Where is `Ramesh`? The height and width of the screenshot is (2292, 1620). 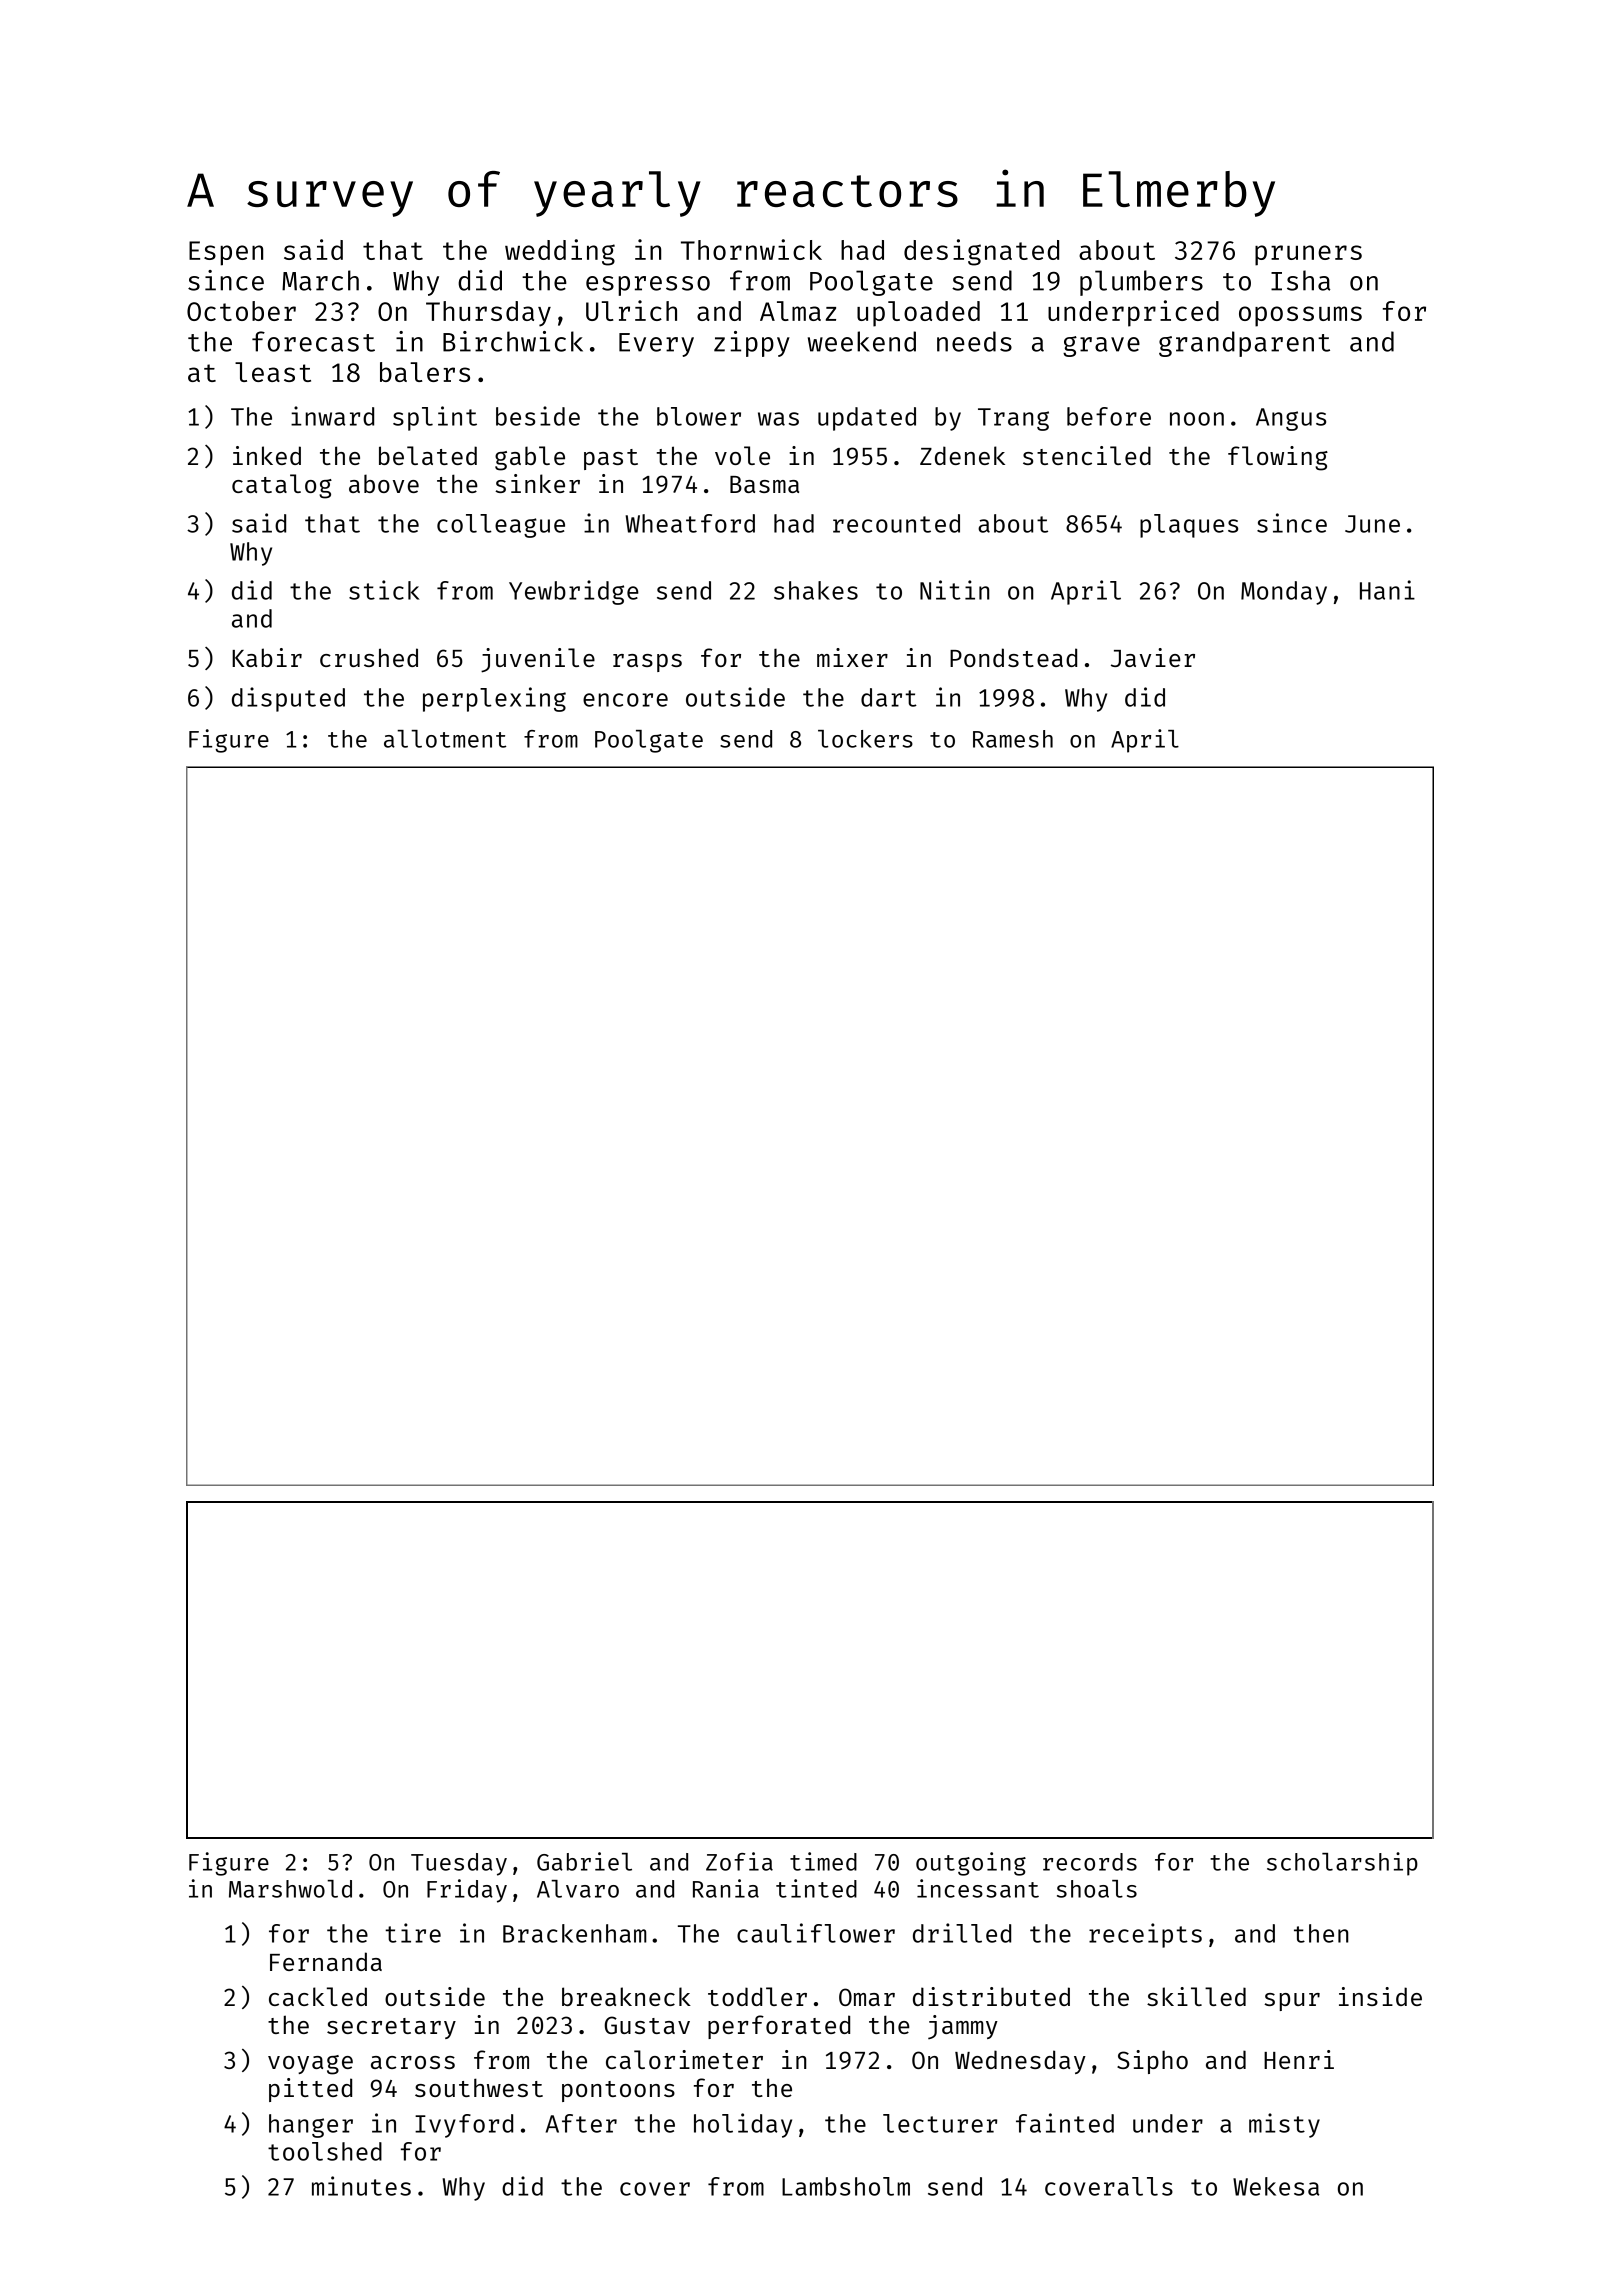
Ramesh is located at coordinates (1013, 739).
